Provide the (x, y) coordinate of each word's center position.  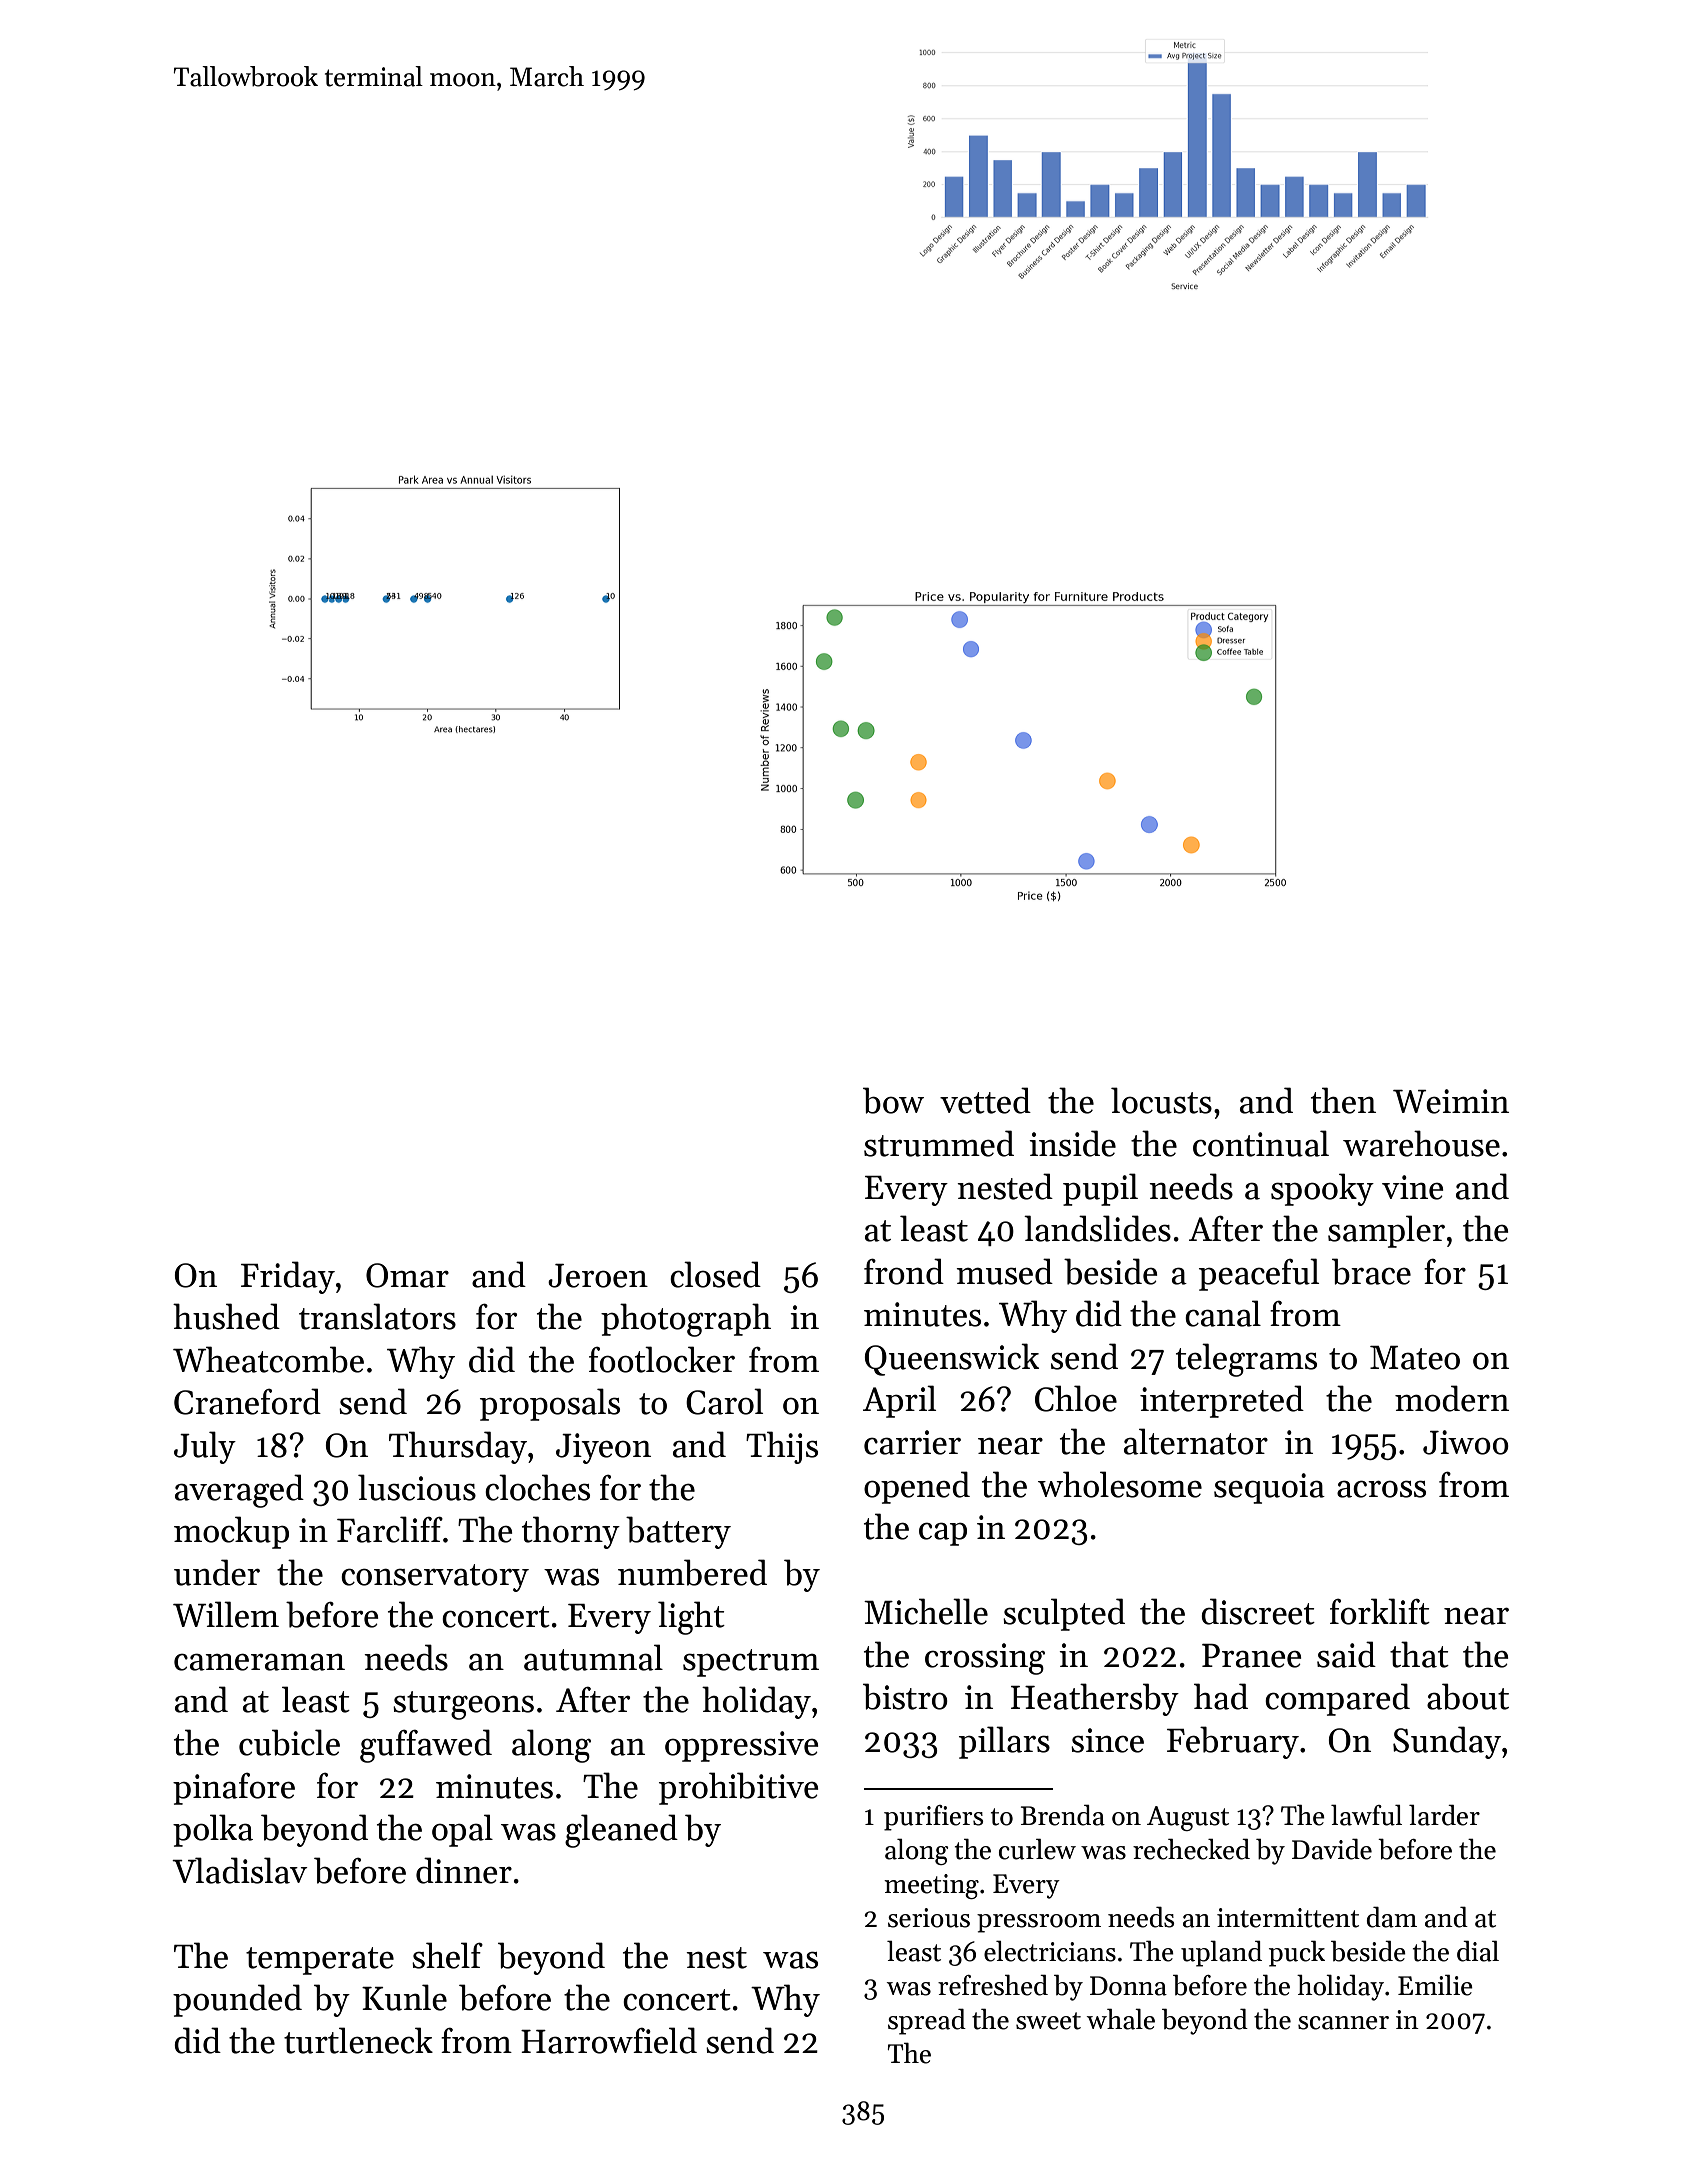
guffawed (426, 1746)
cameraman (259, 1662)
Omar (407, 1275)
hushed (226, 1316)
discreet (1258, 1611)
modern (1452, 1398)
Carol (724, 1401)
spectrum (751, 1663)
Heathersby (1095, 1699)
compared (1337, 1699)
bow (893, 1100)
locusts (1161, 1100)
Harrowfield (609, 2040)
